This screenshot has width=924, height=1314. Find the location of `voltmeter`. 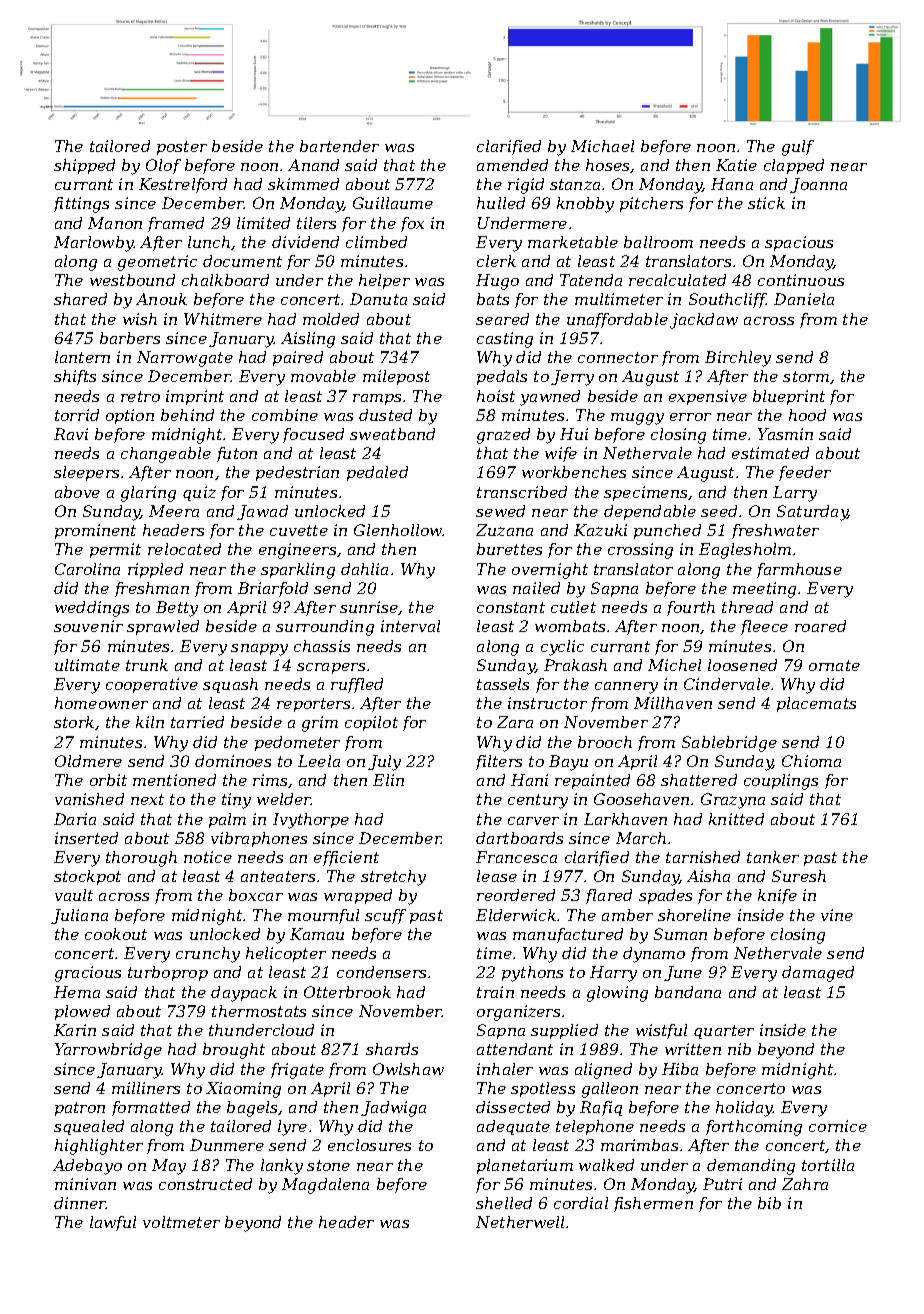

voltmeter is located at coordinates (181, 1222).
